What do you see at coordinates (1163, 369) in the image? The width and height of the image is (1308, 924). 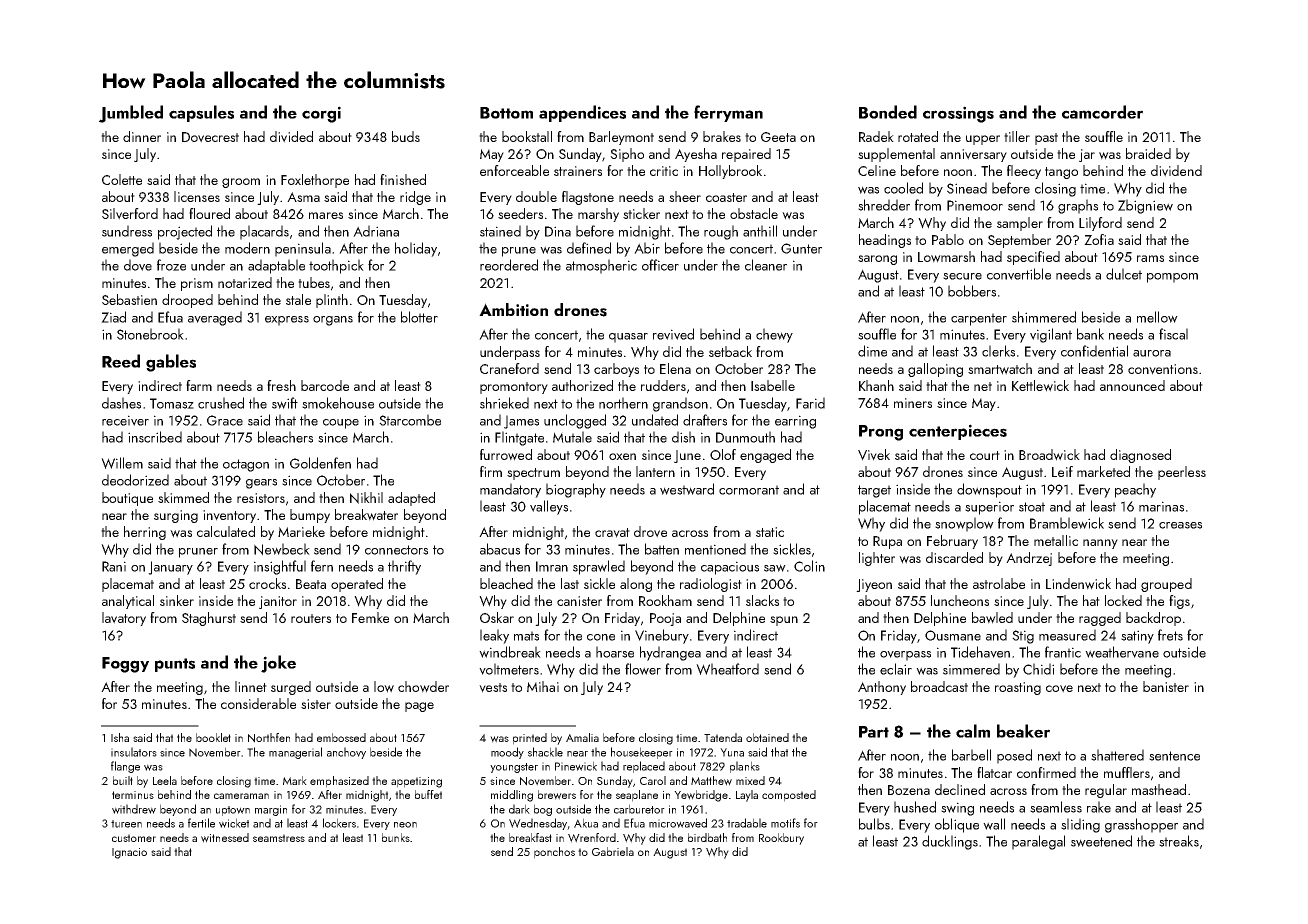 I see `conventions` at bounding box center [1163, 369].
